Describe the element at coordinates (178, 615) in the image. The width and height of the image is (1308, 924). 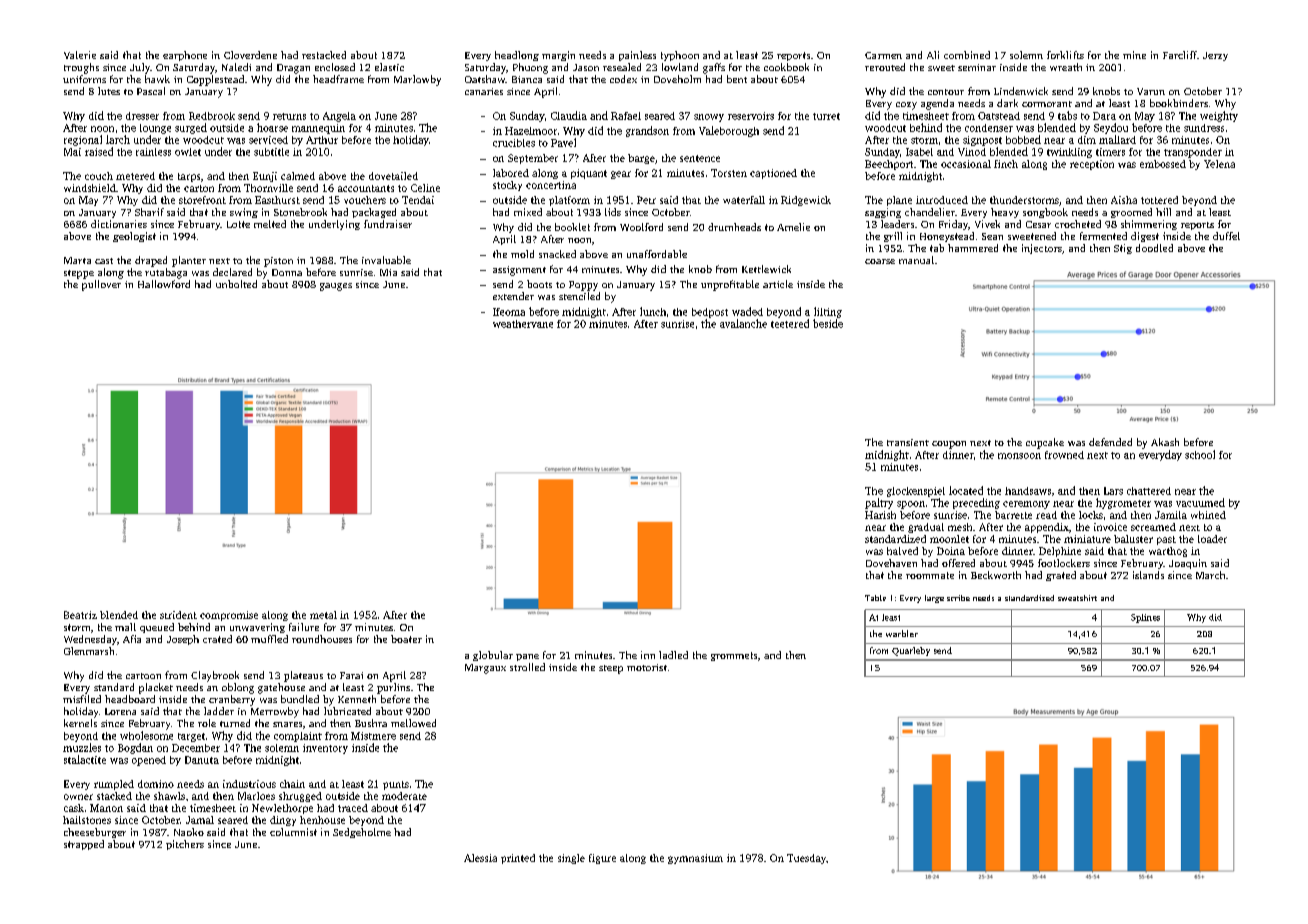
I see `strident` at that location.
